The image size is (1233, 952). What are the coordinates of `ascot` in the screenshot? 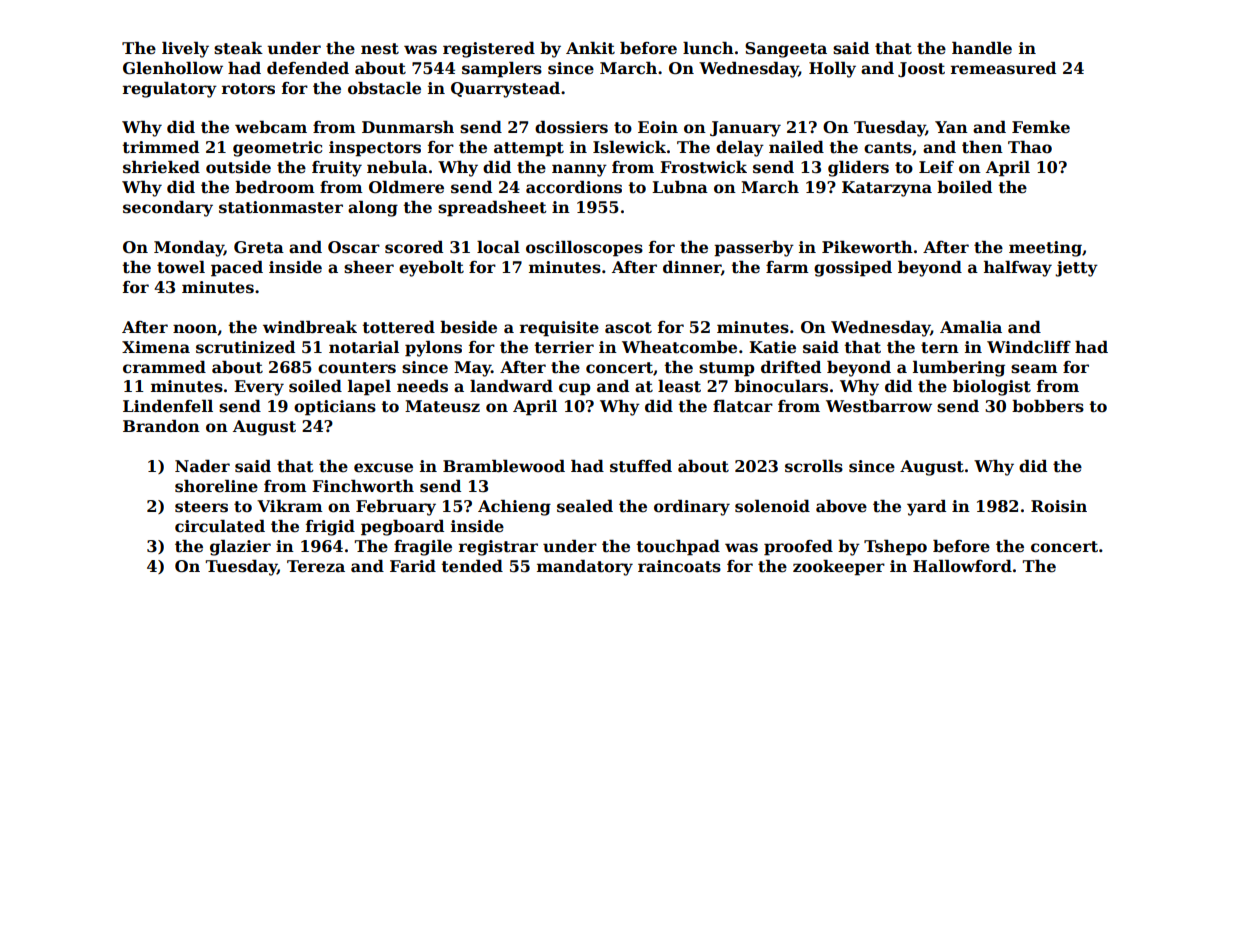 It's located at (628, 328).
